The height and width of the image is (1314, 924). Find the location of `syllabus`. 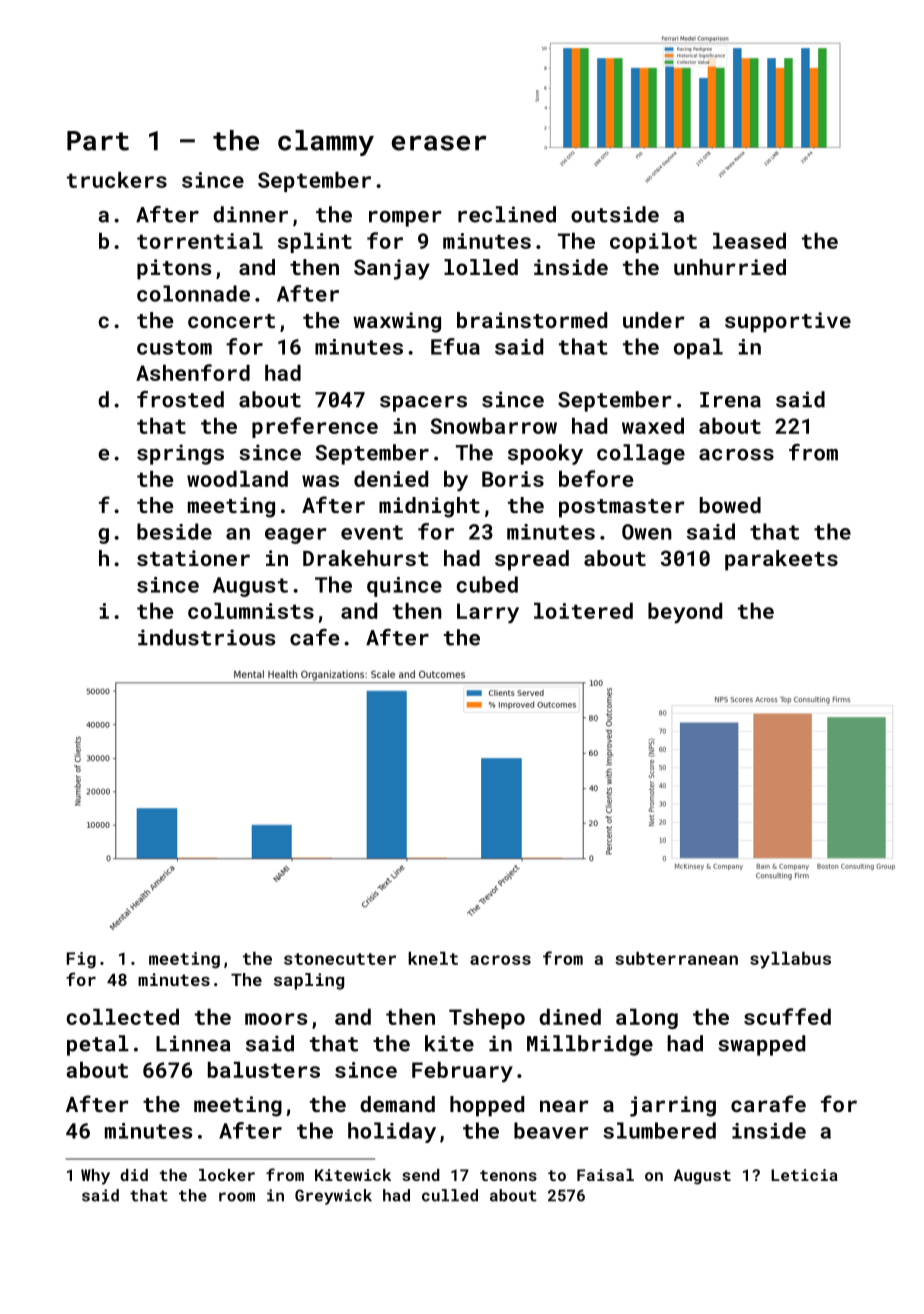

syllabus is located at coordinates (790, 960).
